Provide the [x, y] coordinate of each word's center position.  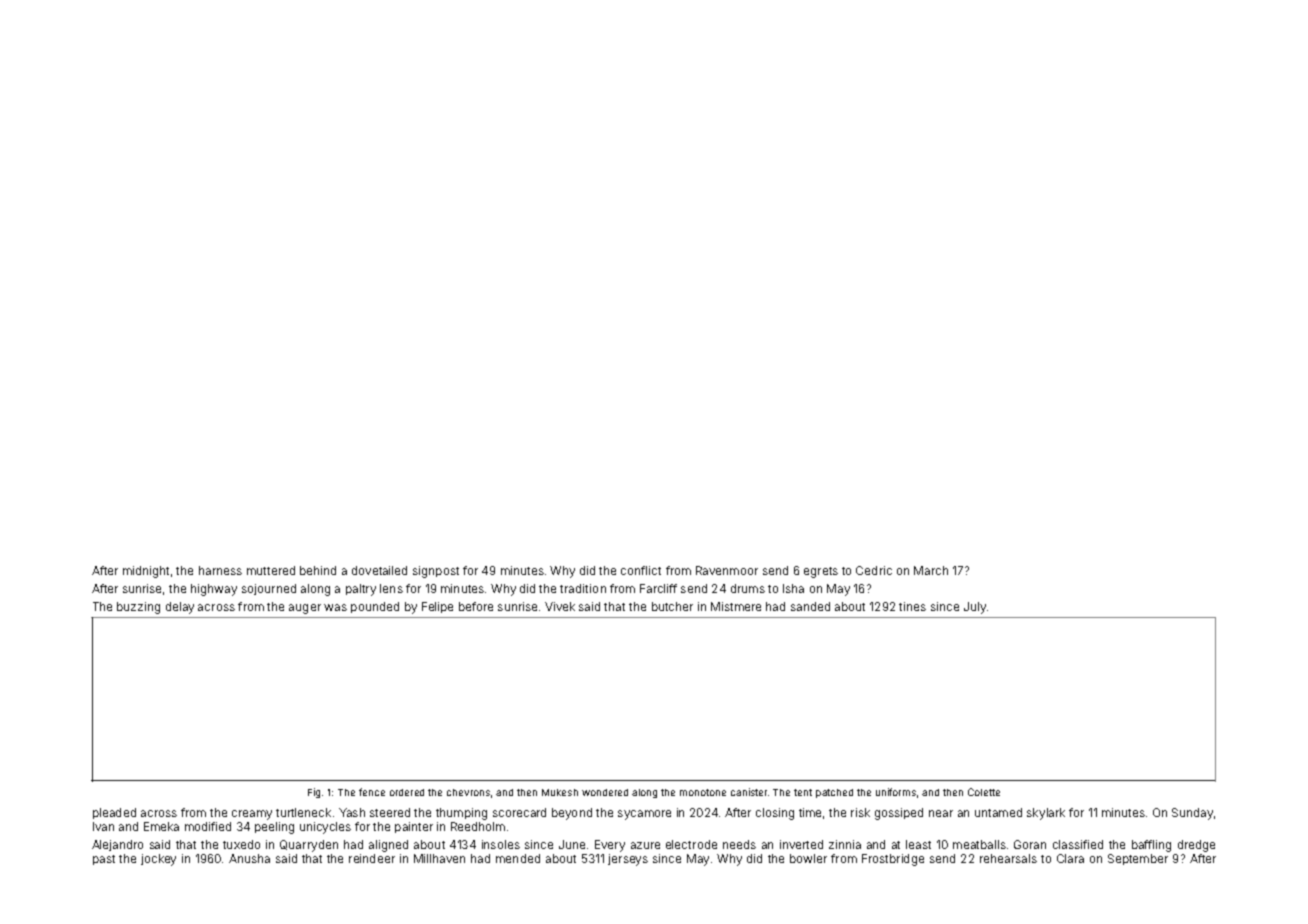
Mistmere [736, 606]
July [975, 608]
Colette [984, 792]
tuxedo [241, 844]
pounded [375, 607]
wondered [605, 792]
